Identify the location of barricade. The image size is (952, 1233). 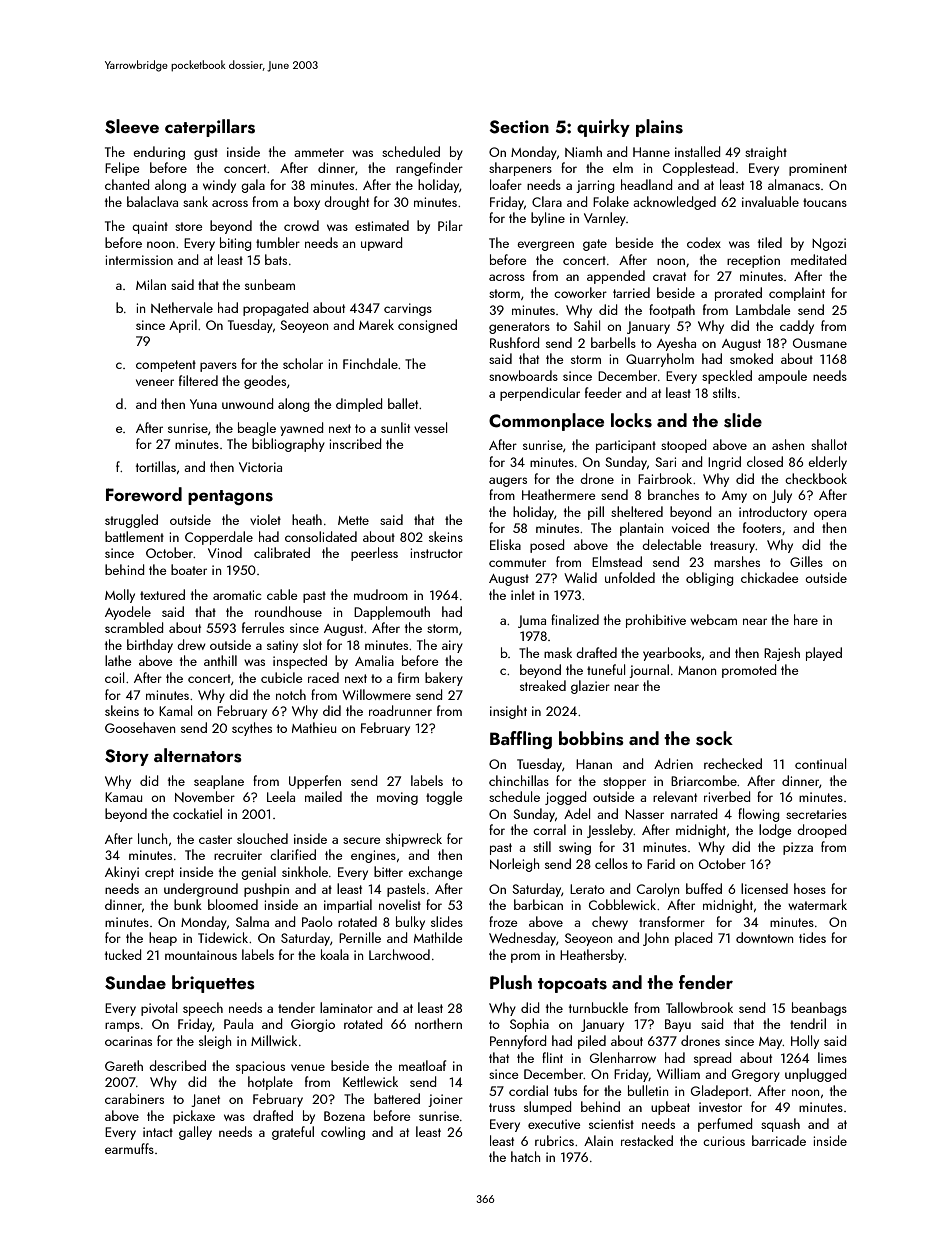
(779, 1140).
